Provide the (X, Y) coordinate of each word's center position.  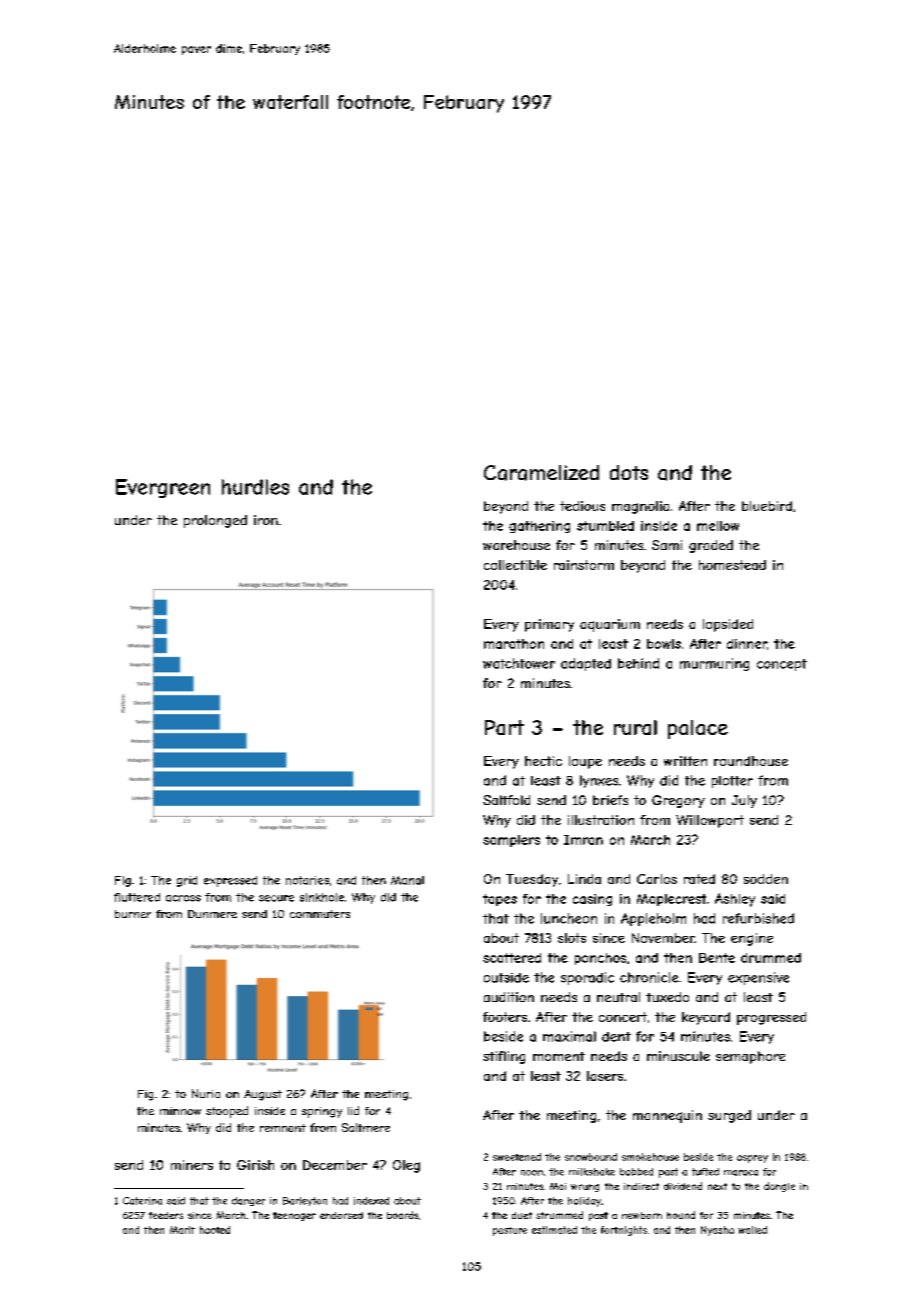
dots (629, 472)
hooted (215, 1230)
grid (187, 881)
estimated (554, 1230)
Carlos (657, 879)
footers (505, 1017)
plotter (732, 782)
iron (266, 520)
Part (504, 727)
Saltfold (506, 800)
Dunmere (212, 914)
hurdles (255, 487)
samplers (511, 841)
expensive (758, 978)
